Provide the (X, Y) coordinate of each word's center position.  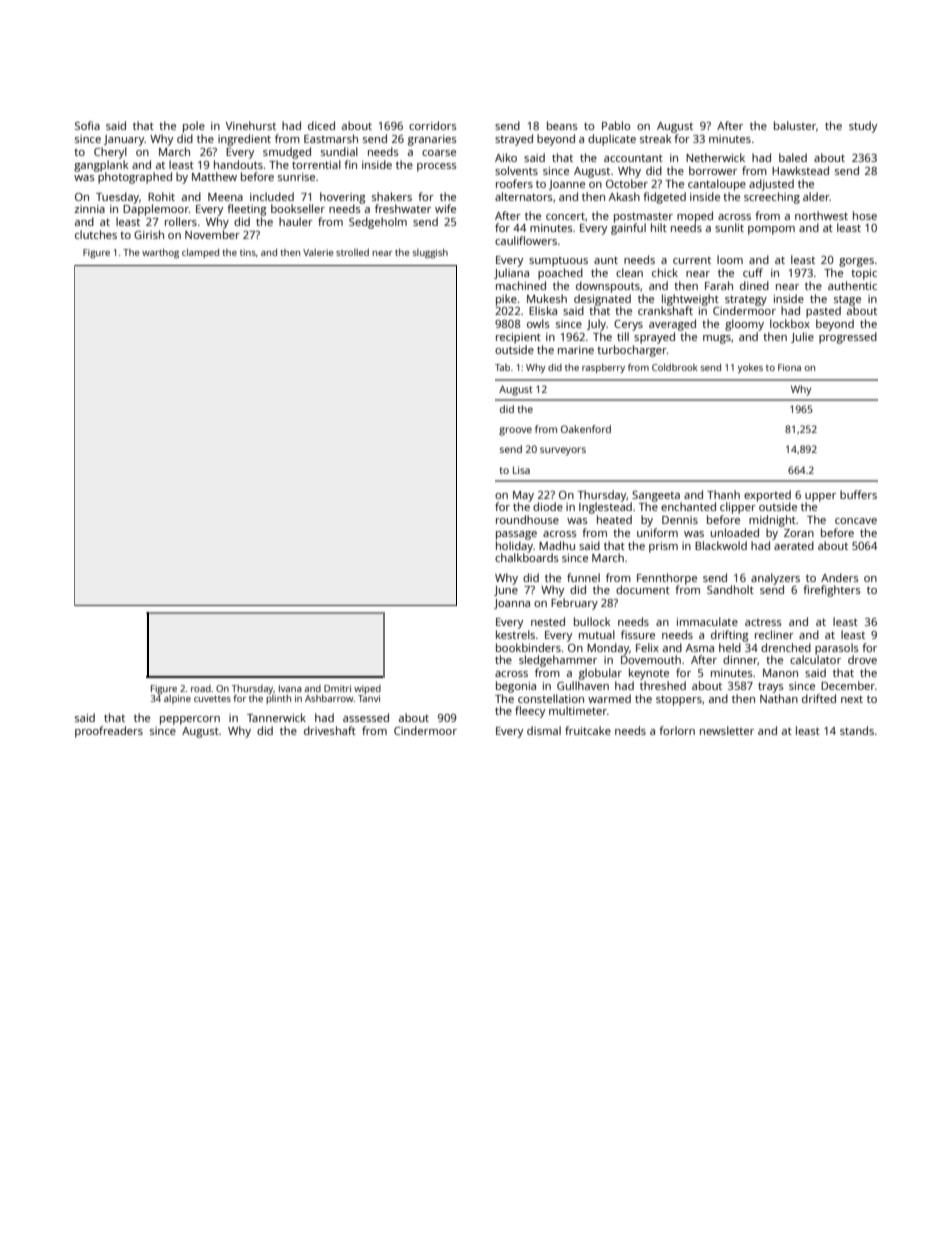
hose (865, 215)
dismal (544, 730)
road (201, 688)
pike (506, 300)
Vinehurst (251, 125)
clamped (200, 253)
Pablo (616, 125)
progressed (848, 338)
